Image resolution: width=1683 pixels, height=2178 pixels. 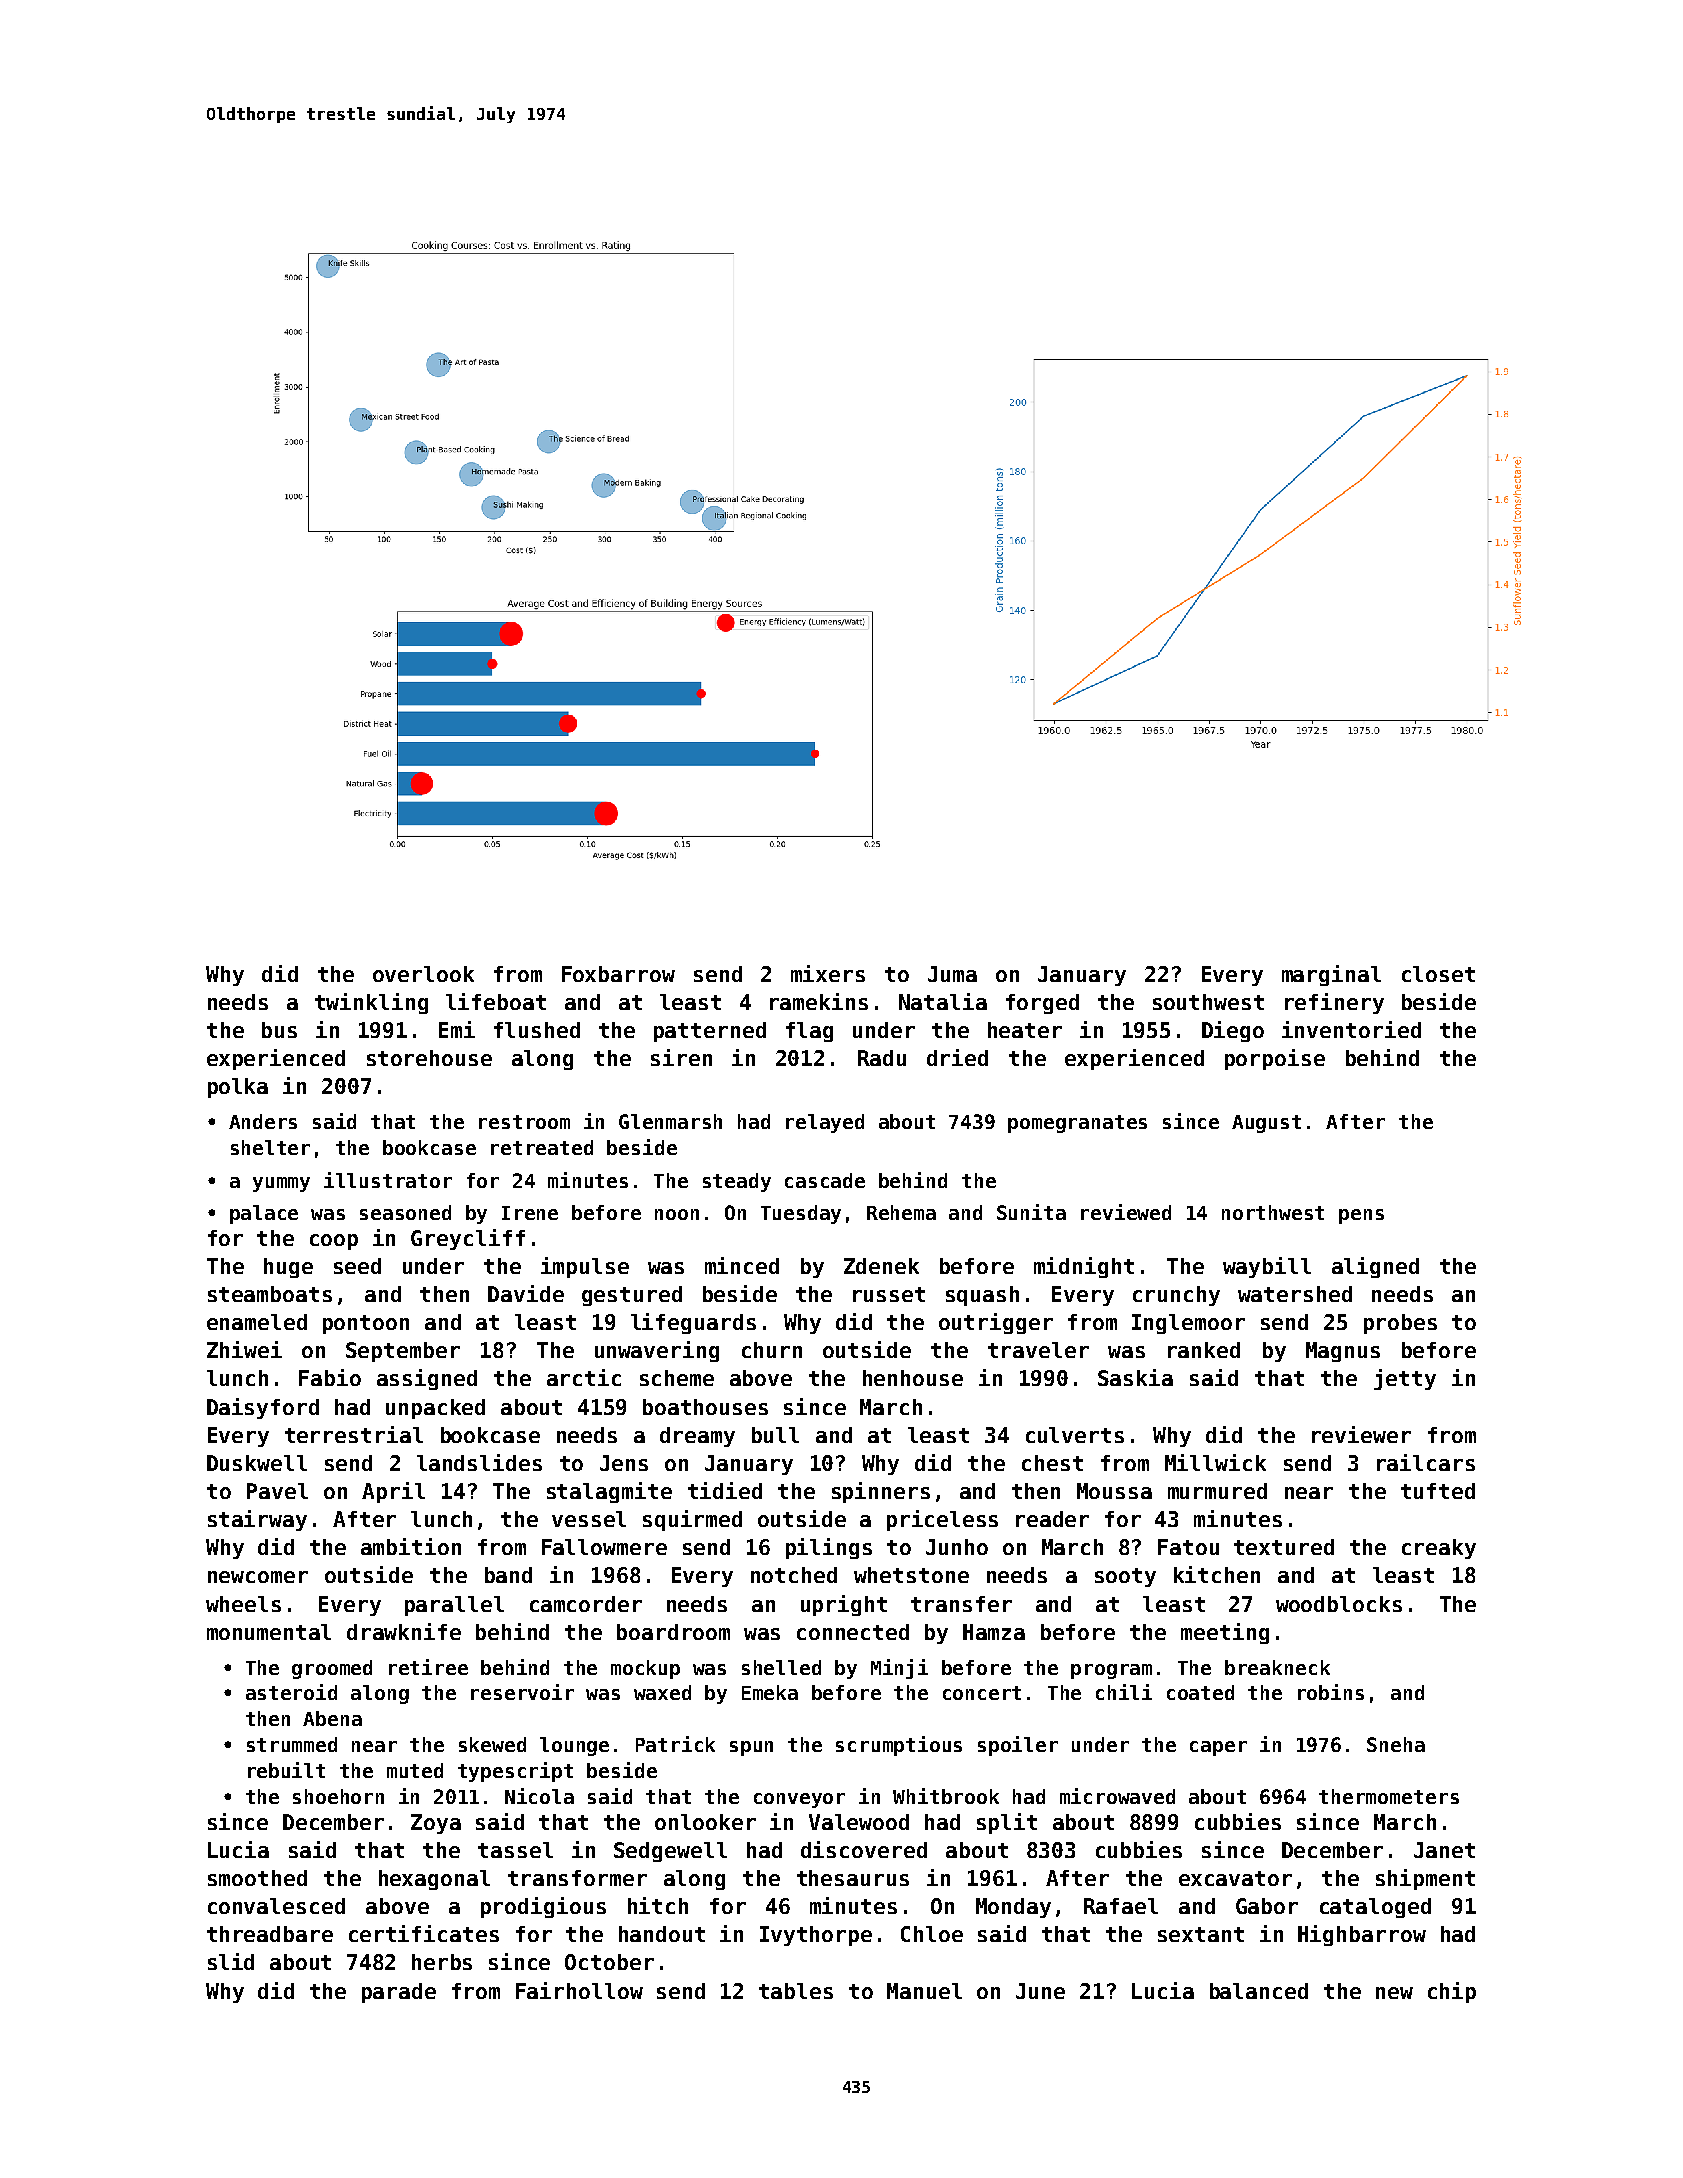 What do you see at coordinates (270, 1294) in the screenshot?
I see `steamboats` at bounding box center [270, 1294].
